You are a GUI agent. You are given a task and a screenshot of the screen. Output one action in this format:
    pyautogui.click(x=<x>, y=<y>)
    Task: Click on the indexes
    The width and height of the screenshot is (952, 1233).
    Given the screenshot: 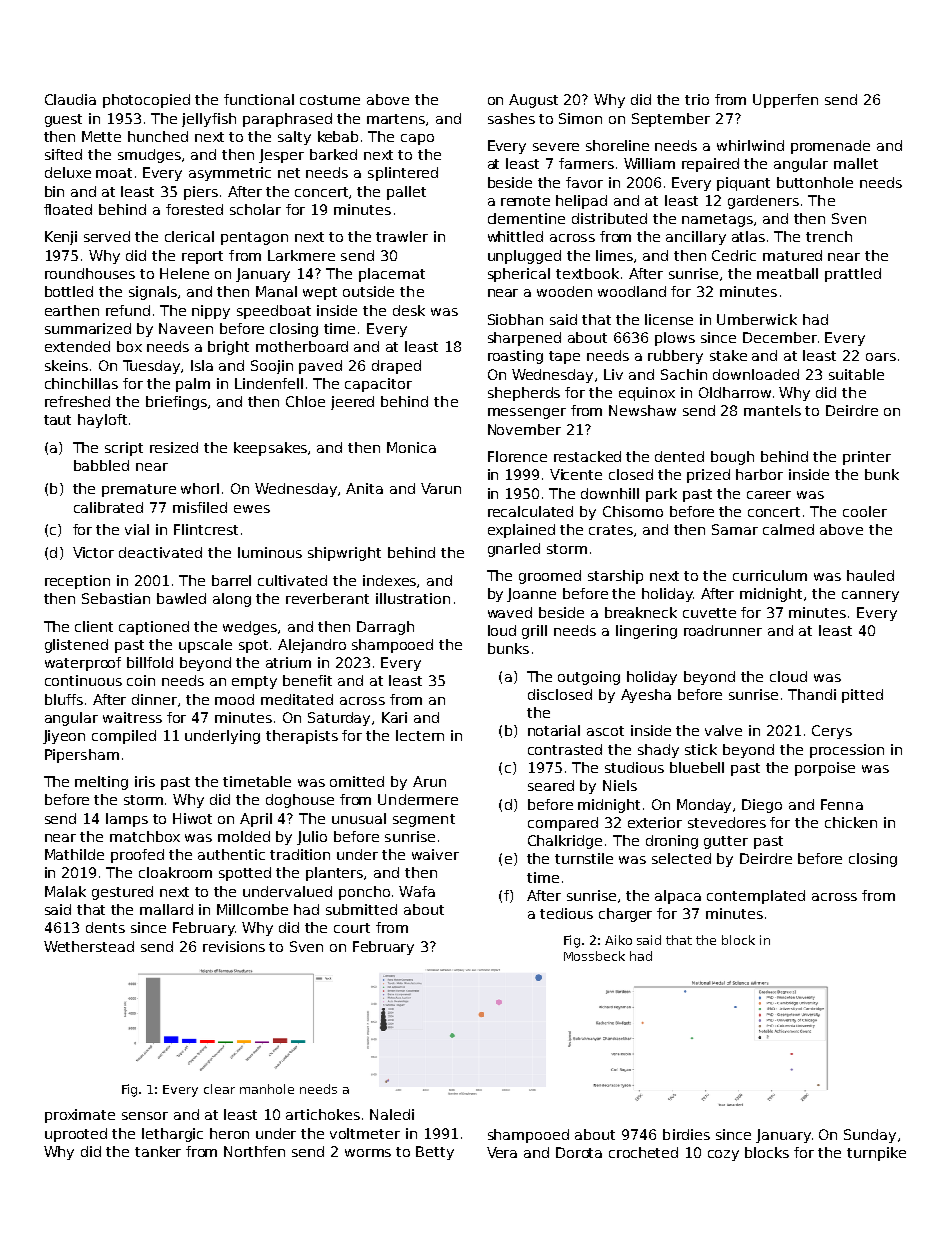 What is the action you would take?
    pyautogui.click(x=389, y=580)
